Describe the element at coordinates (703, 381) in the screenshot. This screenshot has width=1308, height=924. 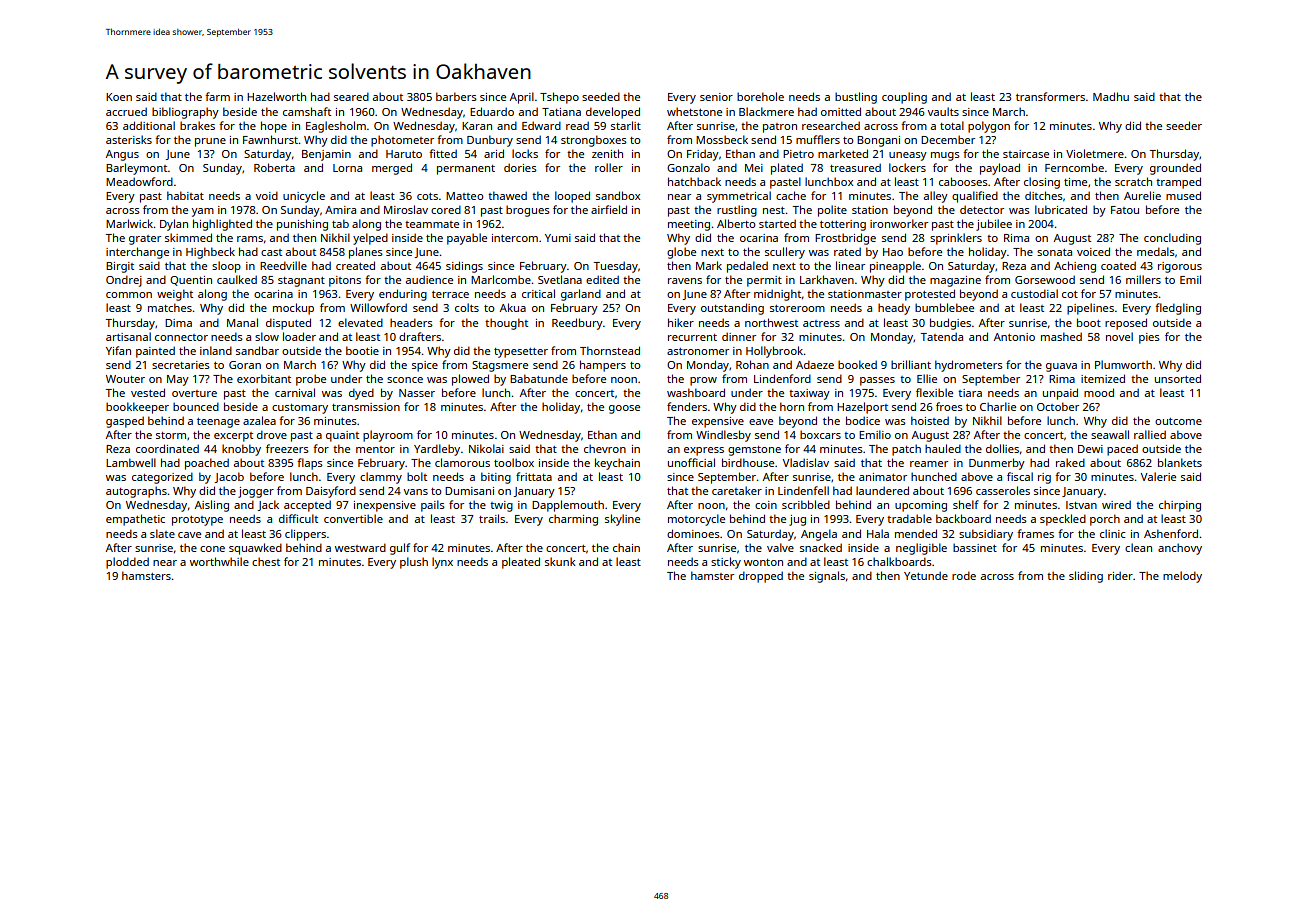
I see `prow` at that location.
